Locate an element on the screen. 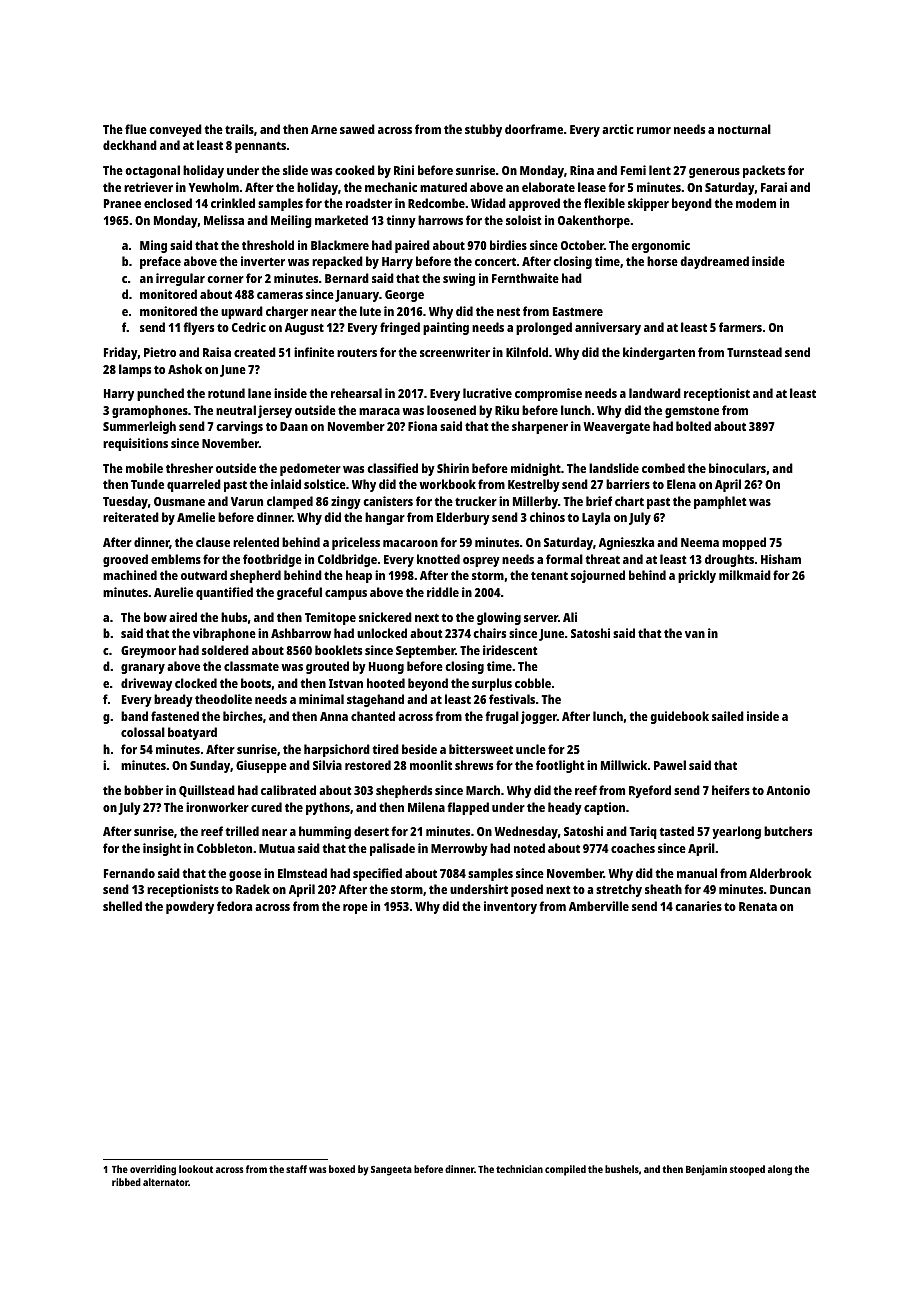 Image resolution: width=924 pixels, height=1308 pixels. guidebook is located at coordinates (679, 717).
